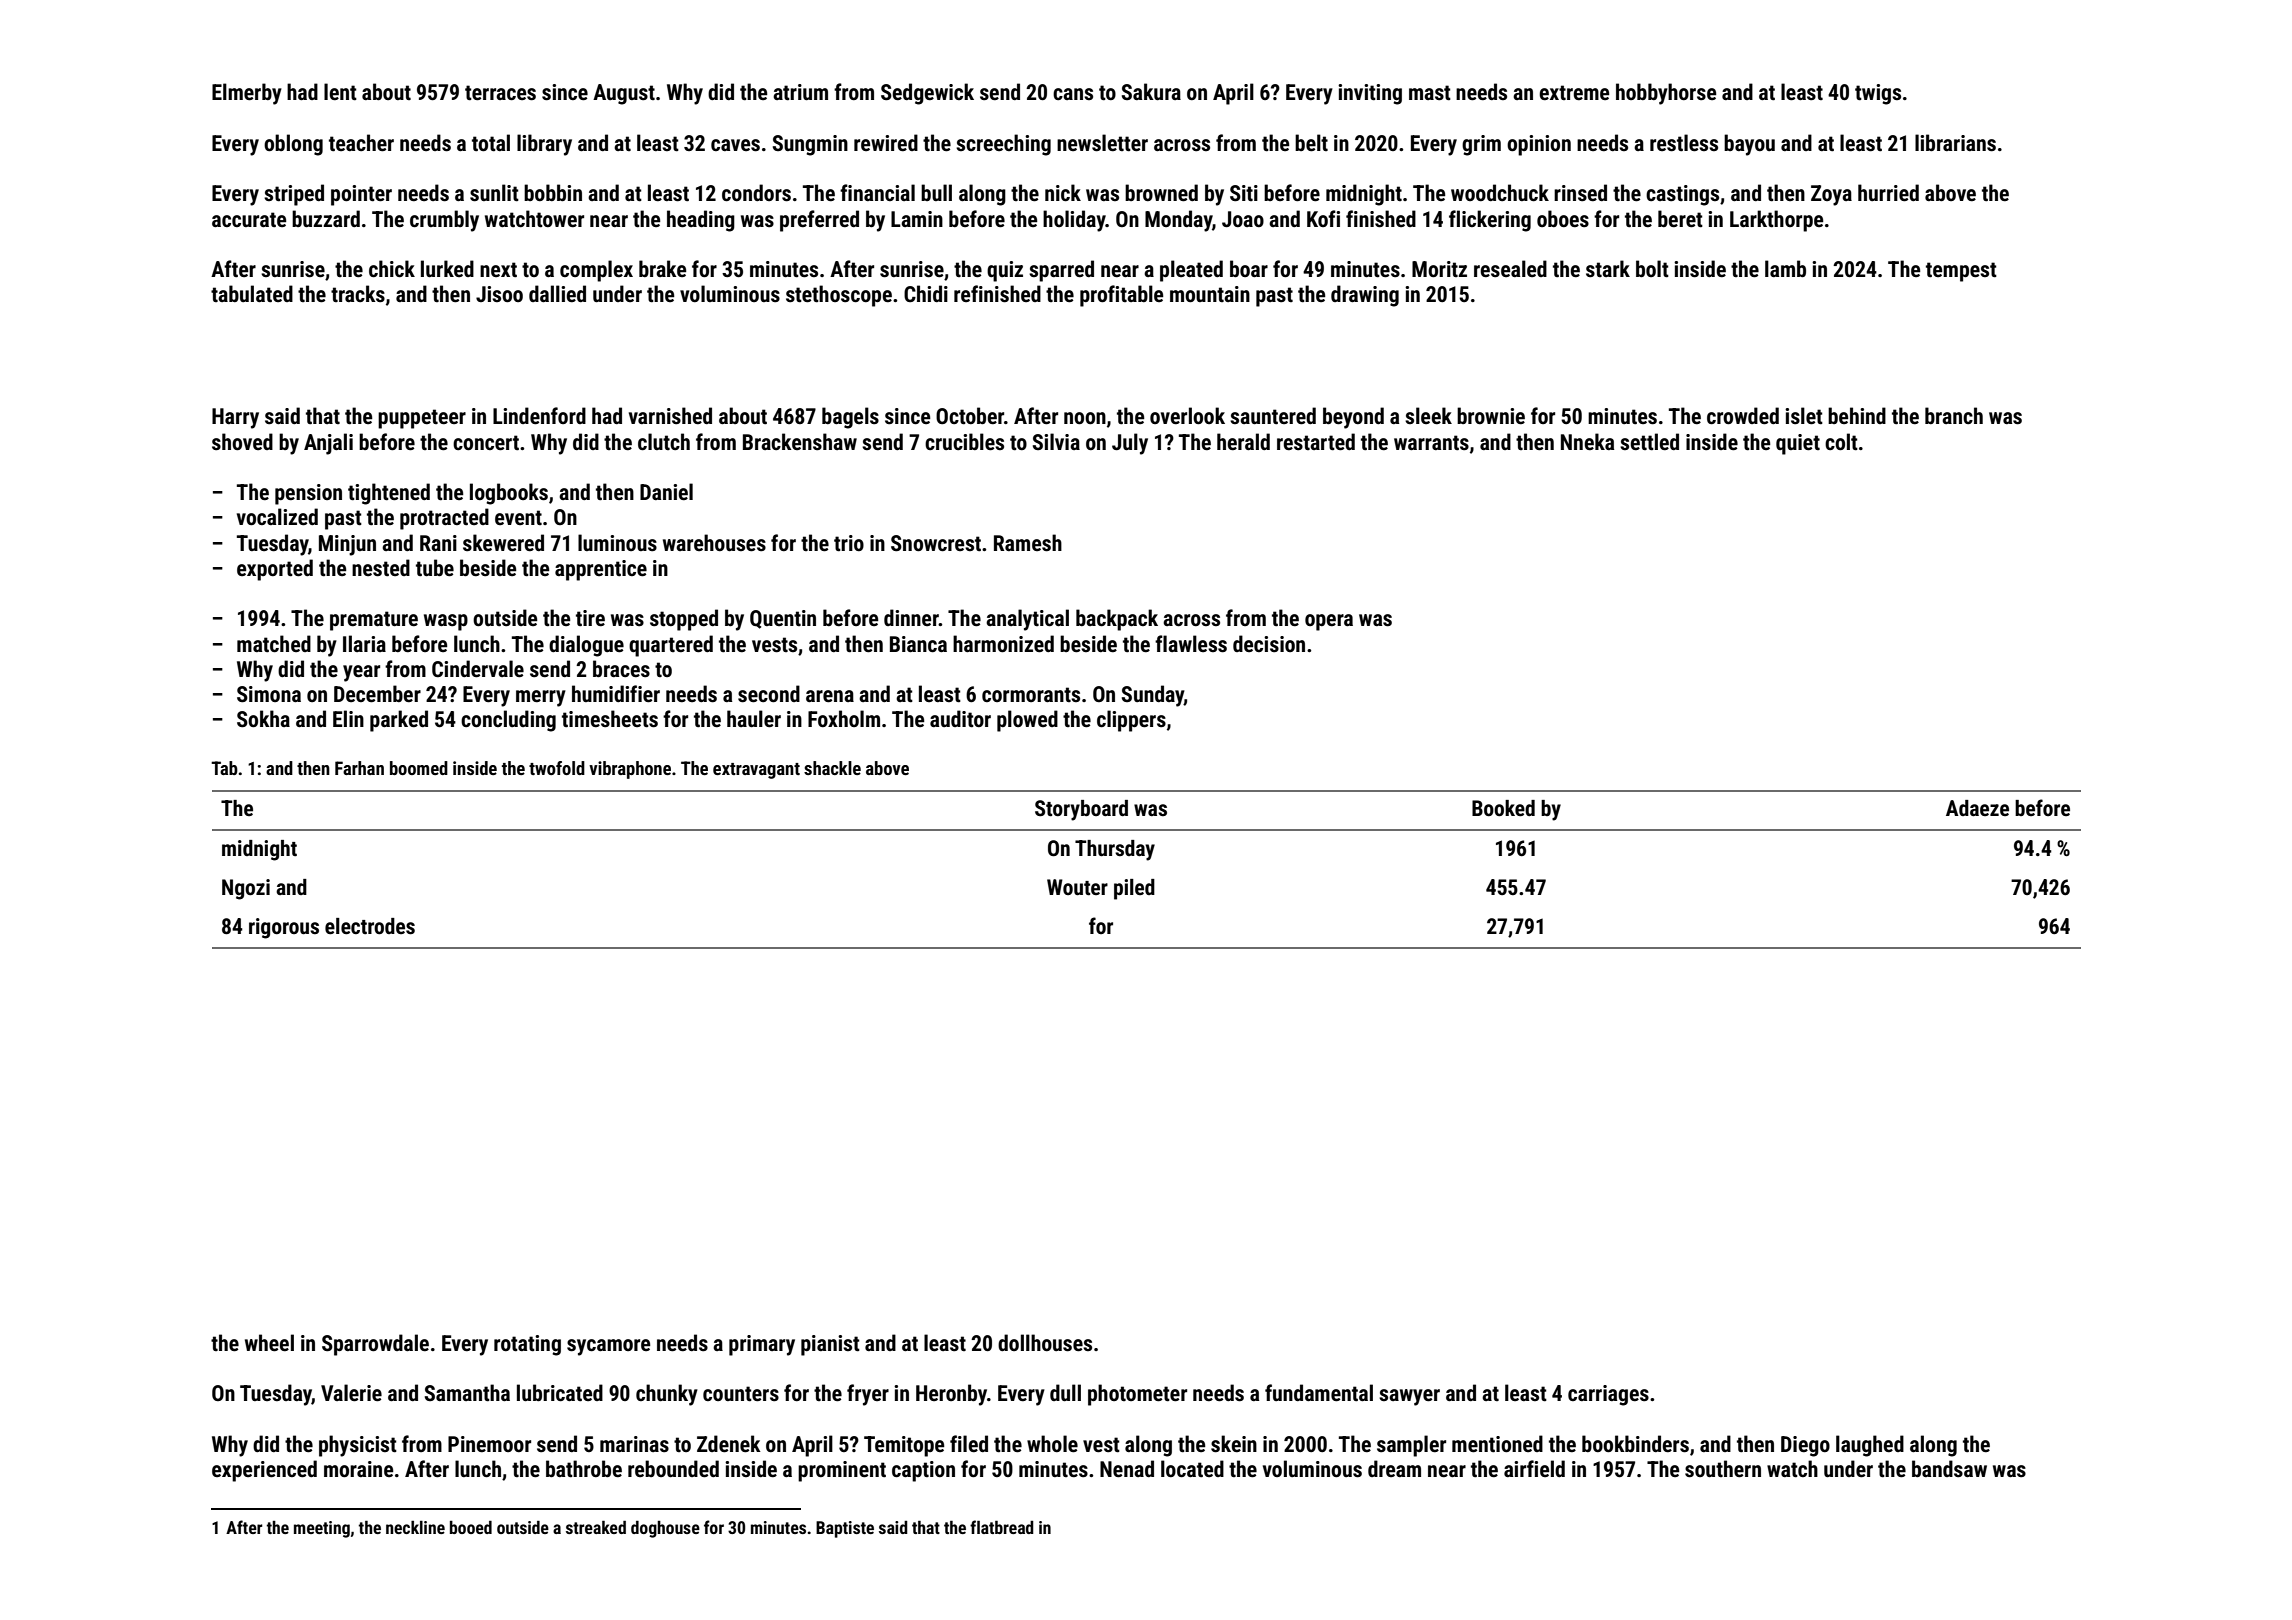 This image has height=1620, width=2292. What do you see at coordinates (322, 1529) in the image?
I see `meeting` at bounding box center [322, 1529].
